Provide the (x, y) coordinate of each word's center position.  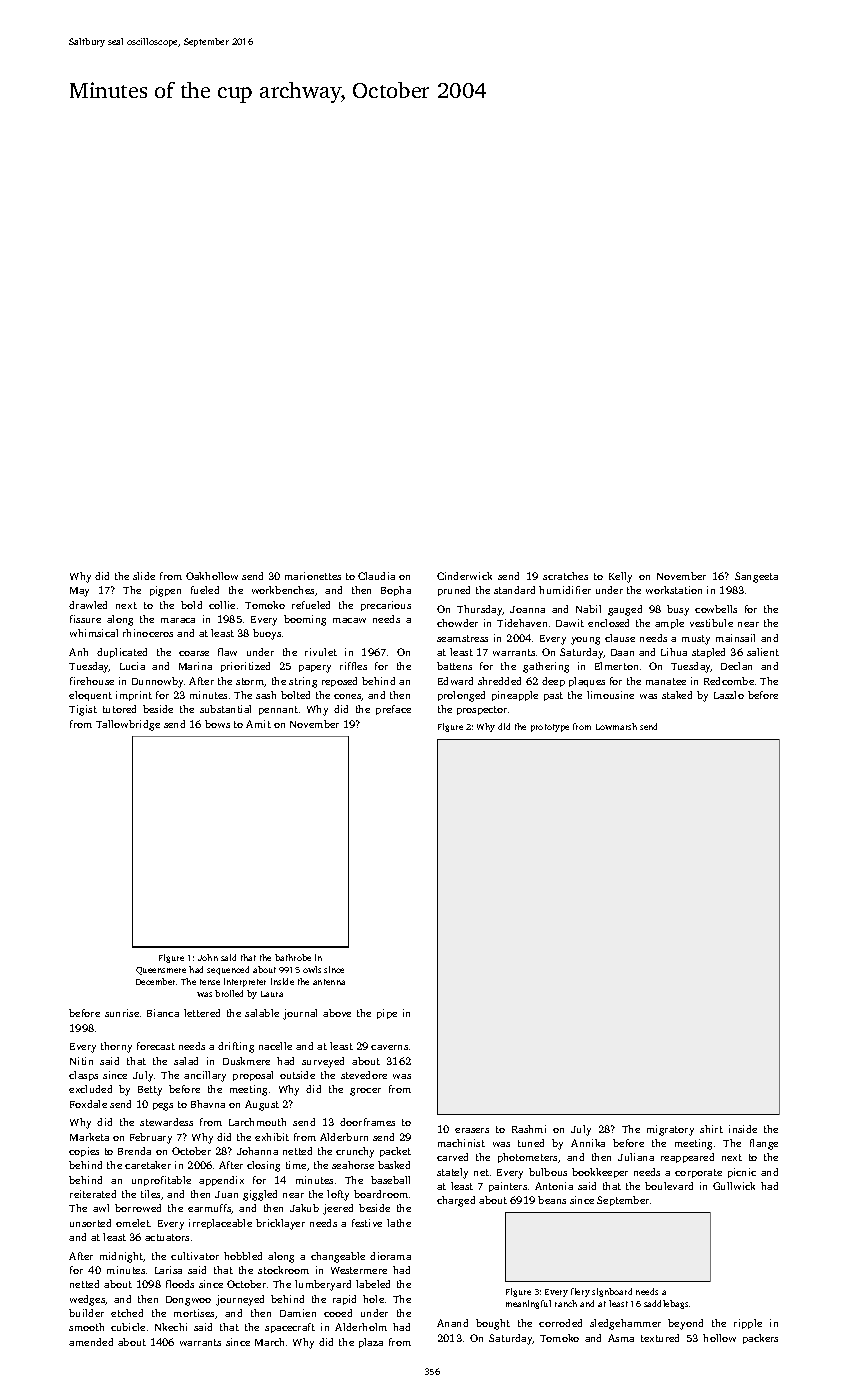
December (155, 981)
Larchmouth (257, 1122)
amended (91, 1342)
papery (315, 669)
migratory (670, 1130)
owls (312, 969)
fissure (85, 619)
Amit (258, 724)
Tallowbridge (128, 725)
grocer (365, 1092)
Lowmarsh (616, 726)
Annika (588, 1143)
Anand (452, 1323)
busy (678, 610)
